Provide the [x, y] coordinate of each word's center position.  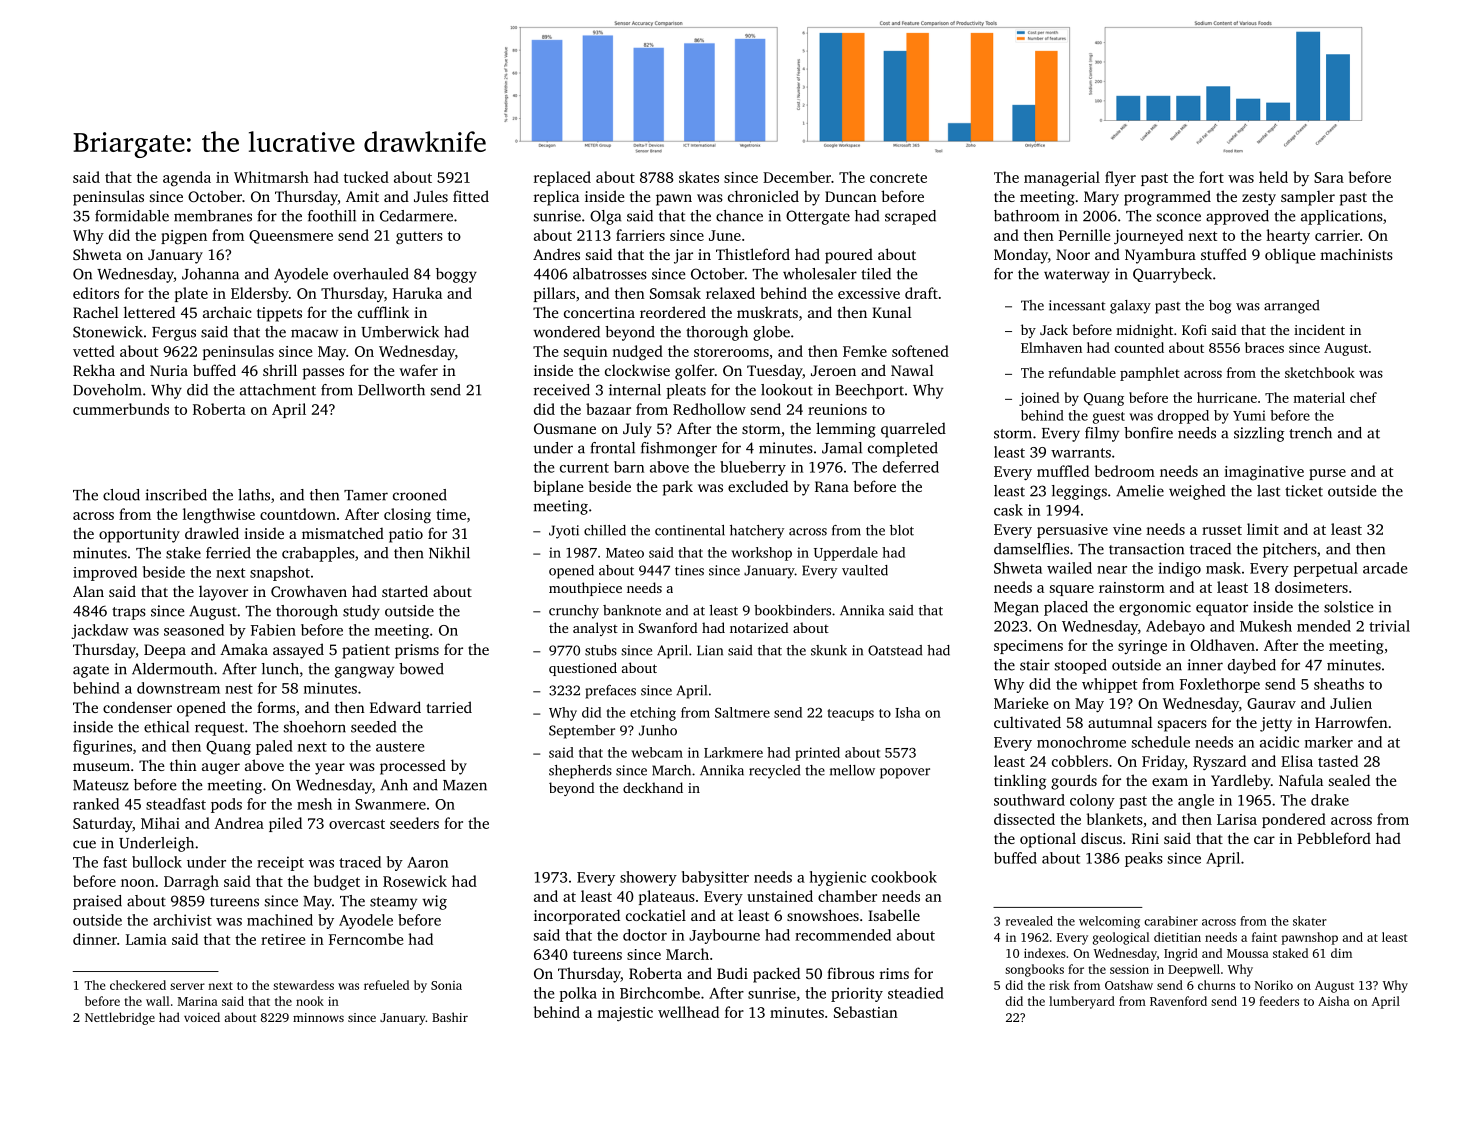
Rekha [94, 370]
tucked [366, 177]
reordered [673, 312]
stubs [601, 650]
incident [1319, 329]
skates [699, 177]
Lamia [146, 939]
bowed [421, 669]
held [1273, 177]
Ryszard [1219, 762]
